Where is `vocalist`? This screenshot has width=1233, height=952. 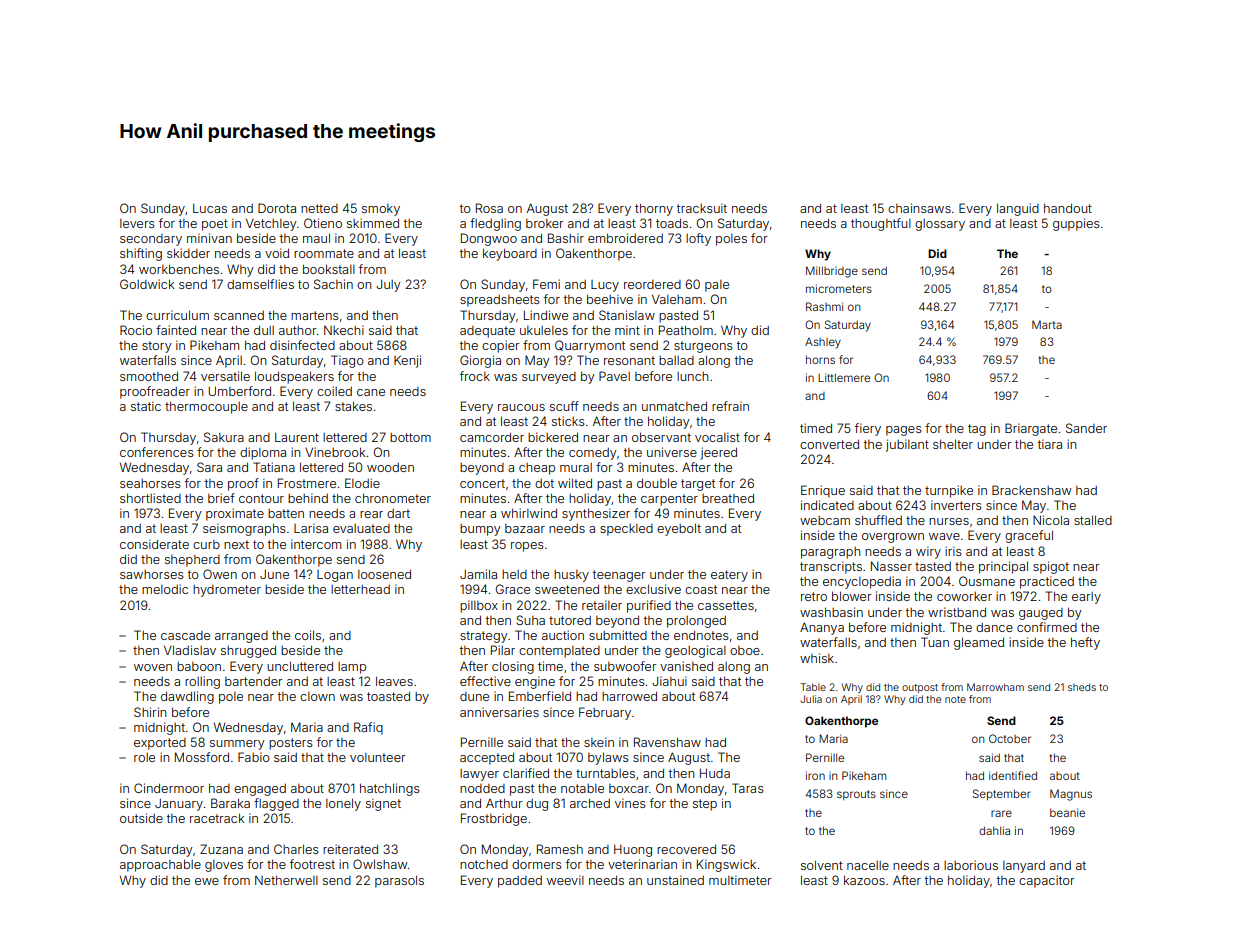
vocalist is located at coordinates (717, 437).
